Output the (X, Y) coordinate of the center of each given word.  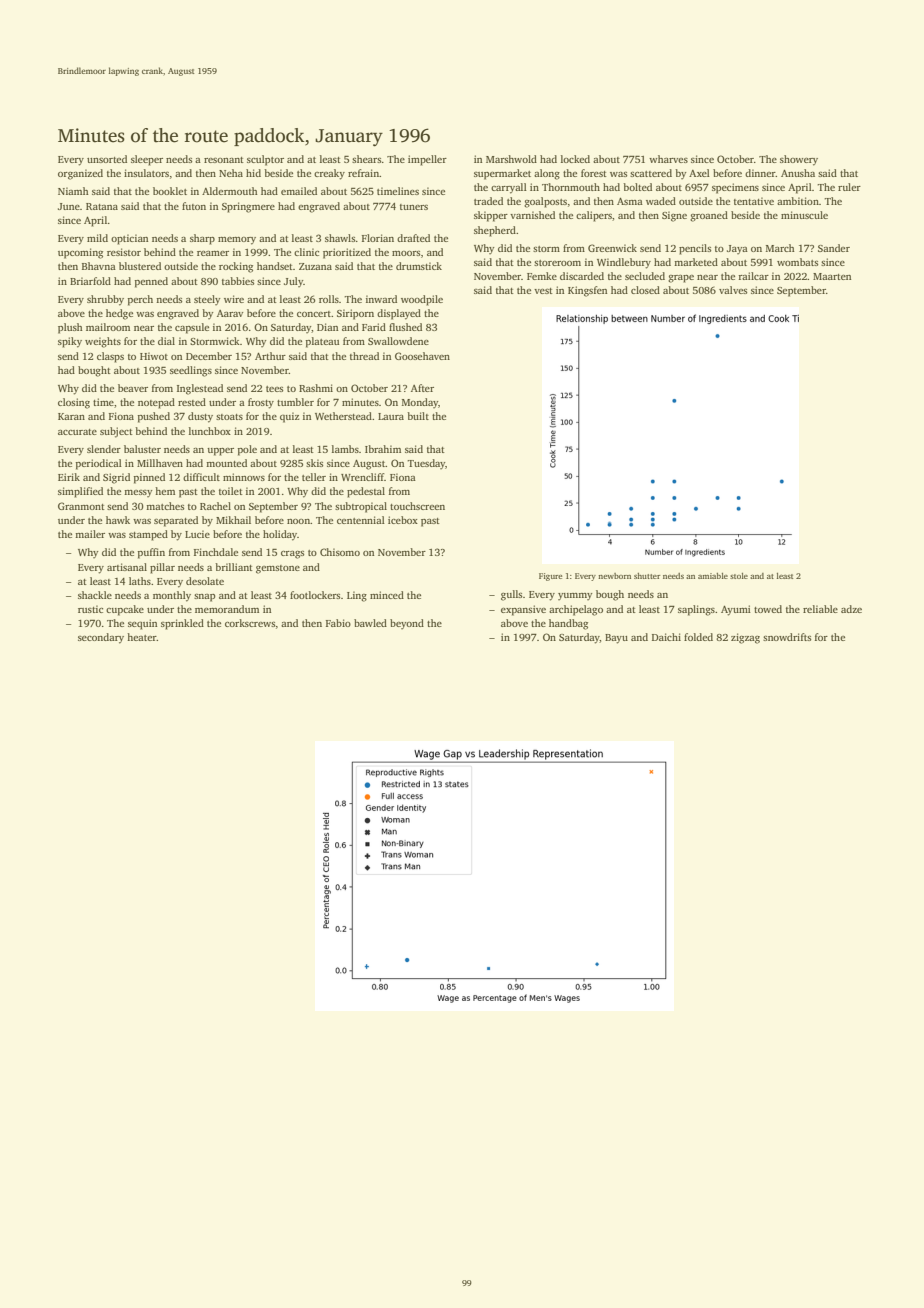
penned (151, 282)
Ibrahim (383, 449)
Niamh (73, 191)
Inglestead (200, 389)
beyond (407, 624)
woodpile (422, 300)
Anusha (798, 173)
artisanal (127, 567)
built (418, 416)
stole (739, 576)
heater (142, 637)
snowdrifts (787, 637)
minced (387, 595)
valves (733, 290)
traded (488, 201)
